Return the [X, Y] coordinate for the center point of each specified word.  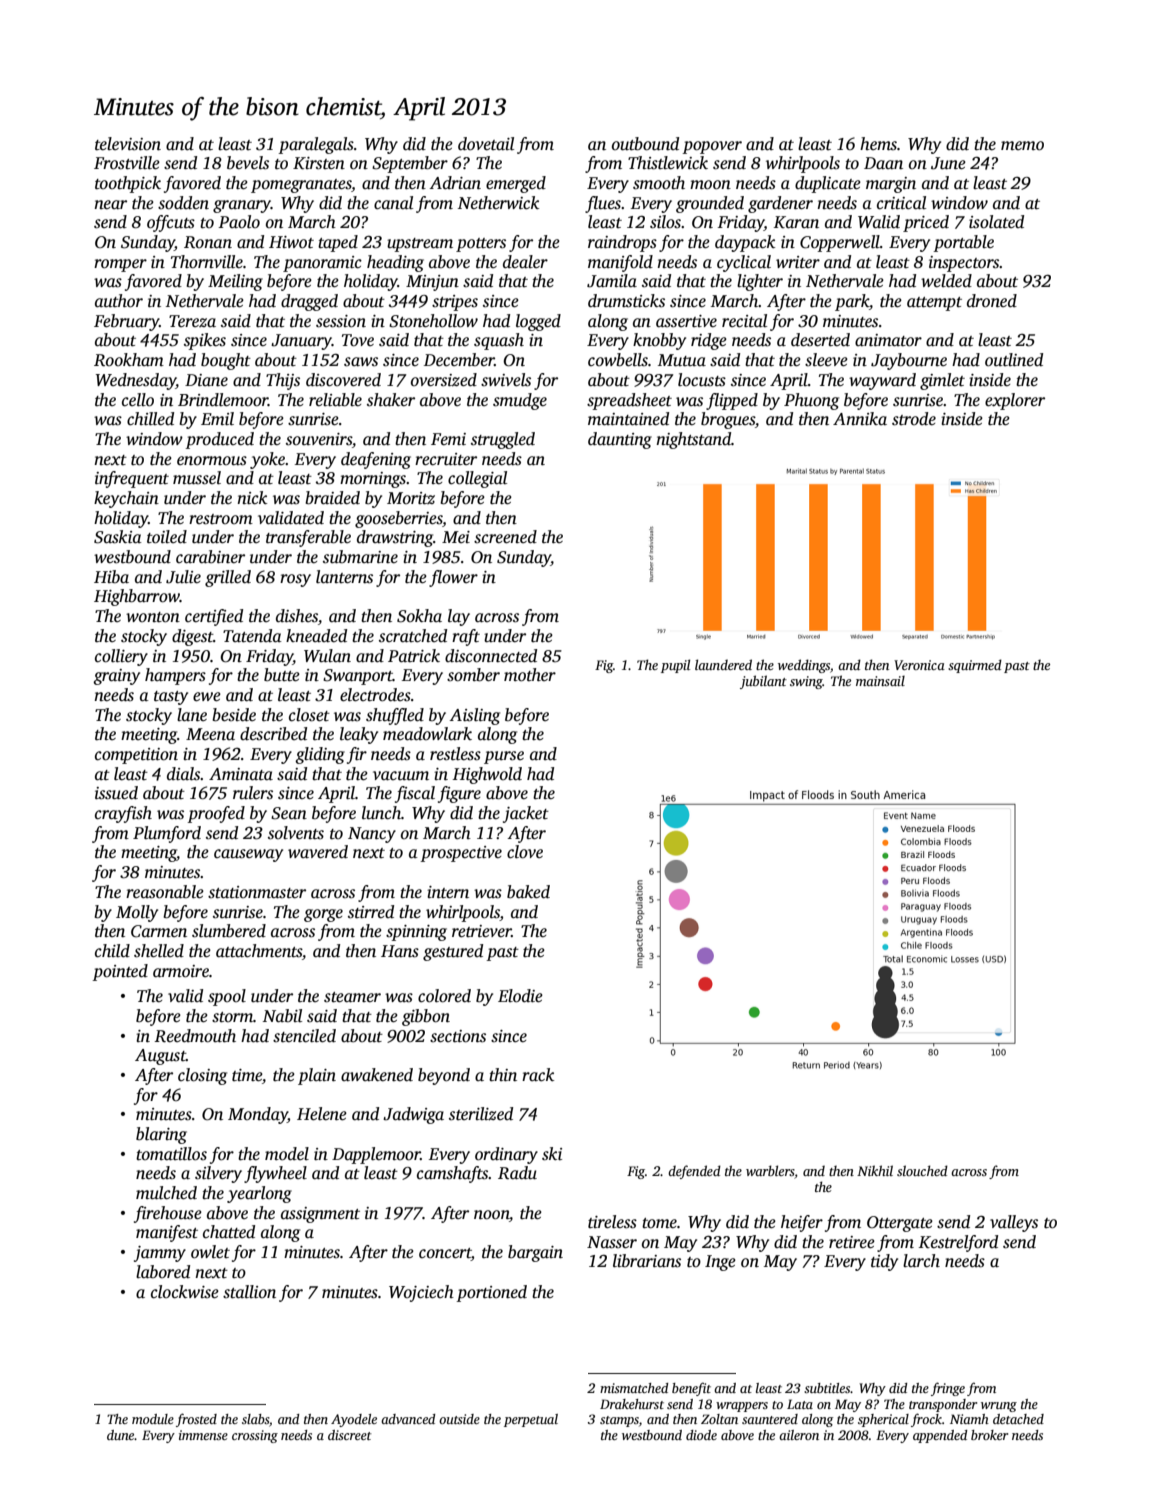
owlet [210, 1252]
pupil [675, 666]
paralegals [316, 145]
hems [878, 143]
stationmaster [257, 892]
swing [806, 682]
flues [603, 204]
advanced [408, 1419]
